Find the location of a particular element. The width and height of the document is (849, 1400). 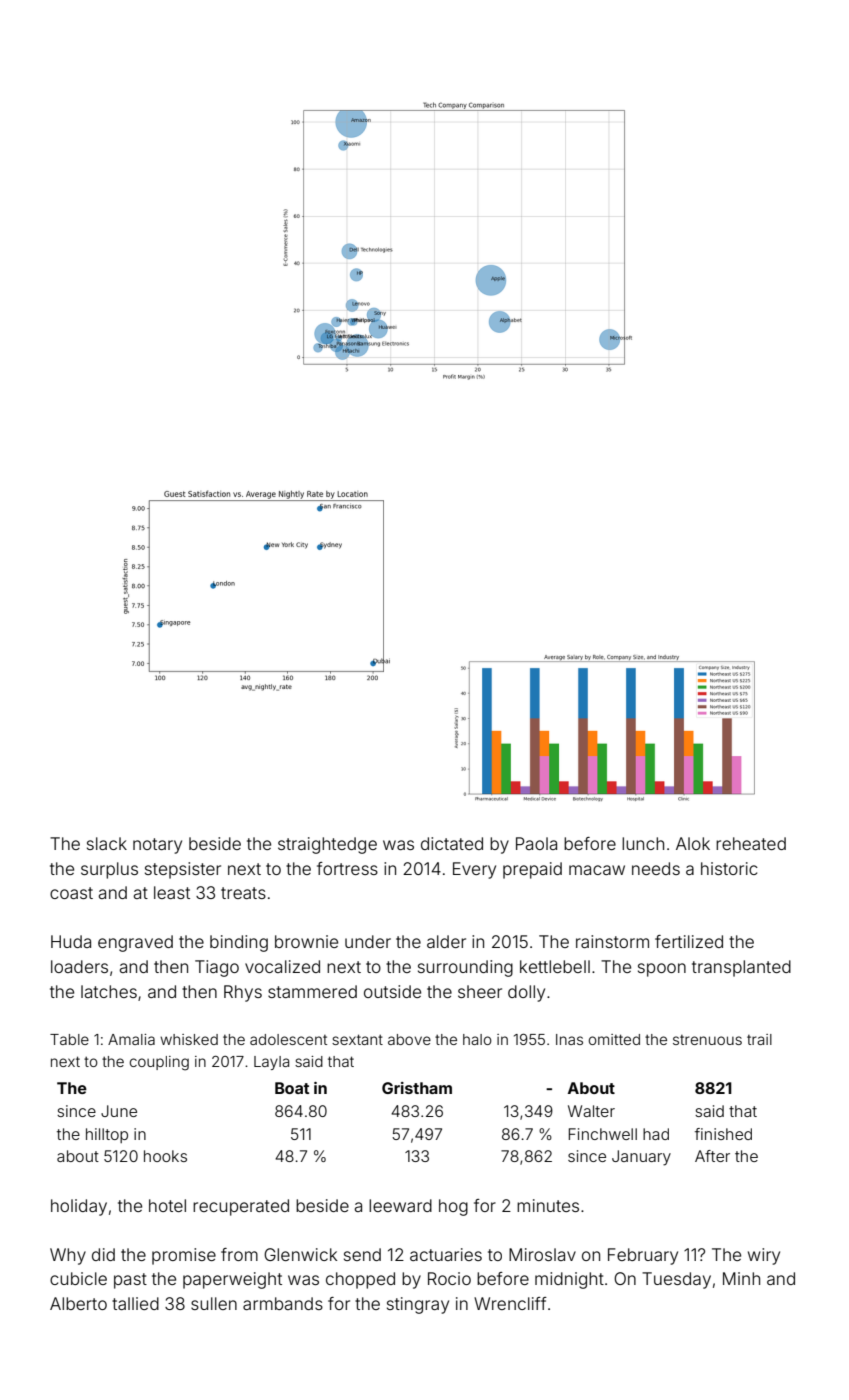

Alok is located at coordinates (693, 843).
